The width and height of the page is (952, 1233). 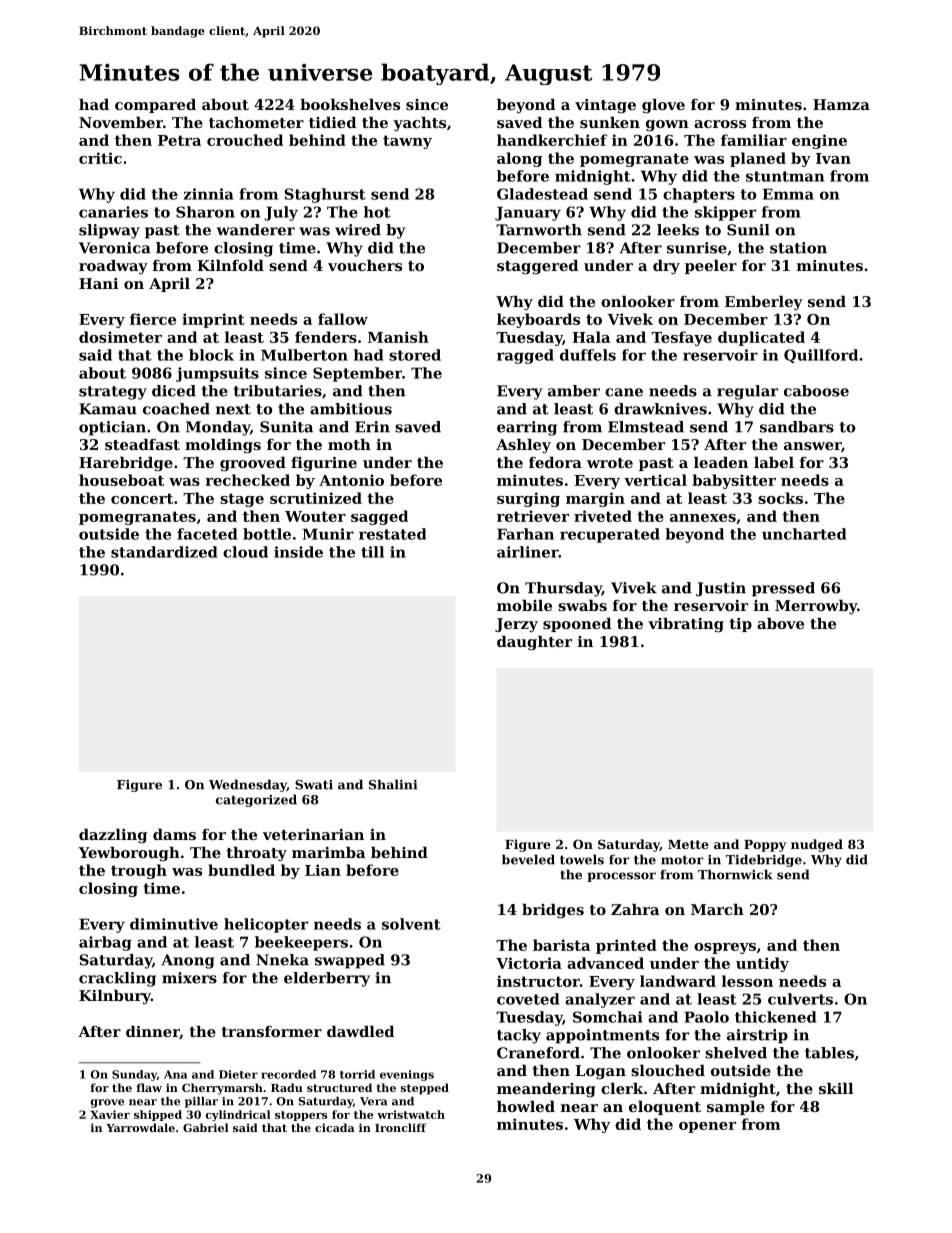 What do you see at coordinates (800, 999) in the page?
I see `culverts` at bounding box center [800, 999].
